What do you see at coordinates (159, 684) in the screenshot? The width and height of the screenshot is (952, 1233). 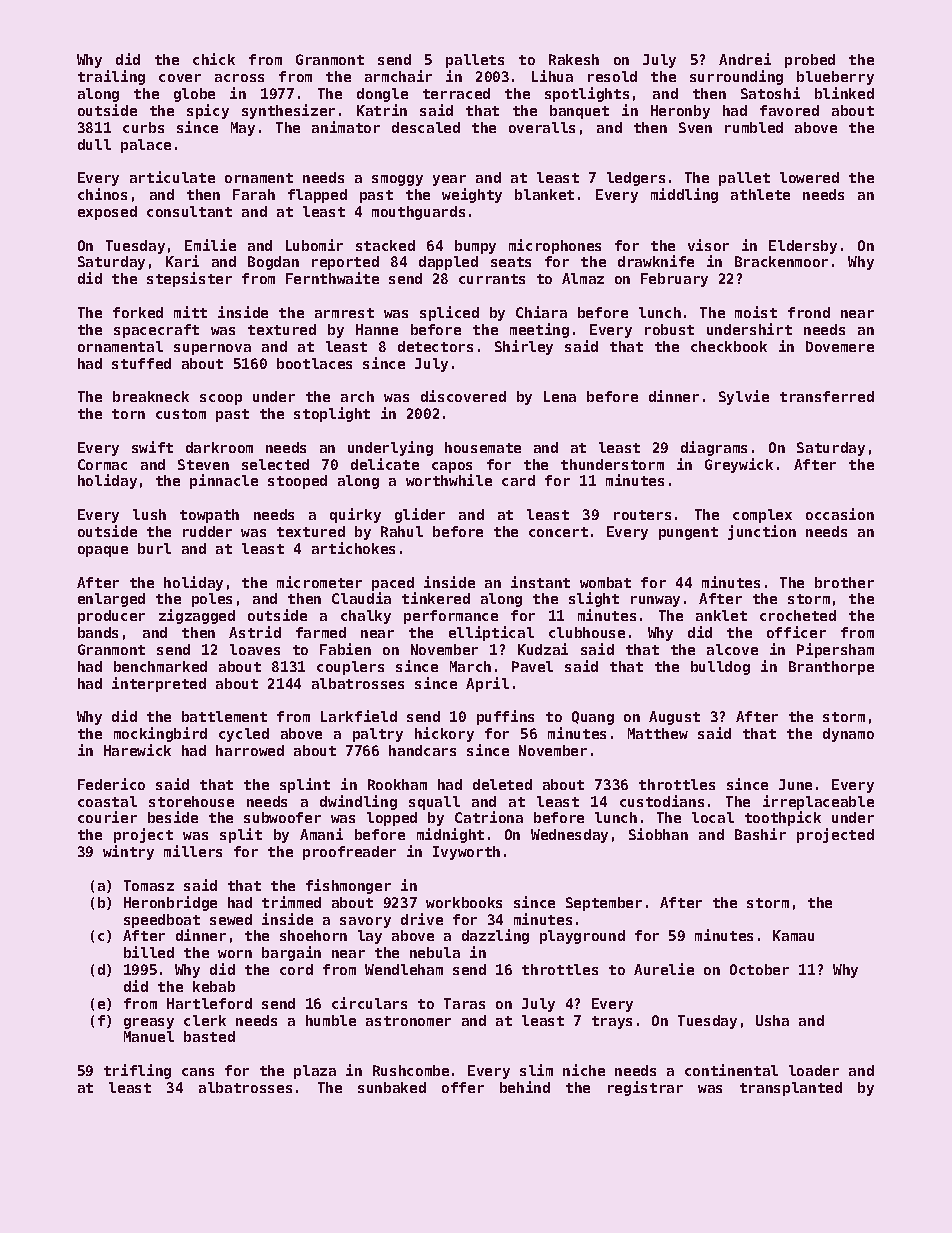 I see `interpreted` at bounding box center [159, 684].
